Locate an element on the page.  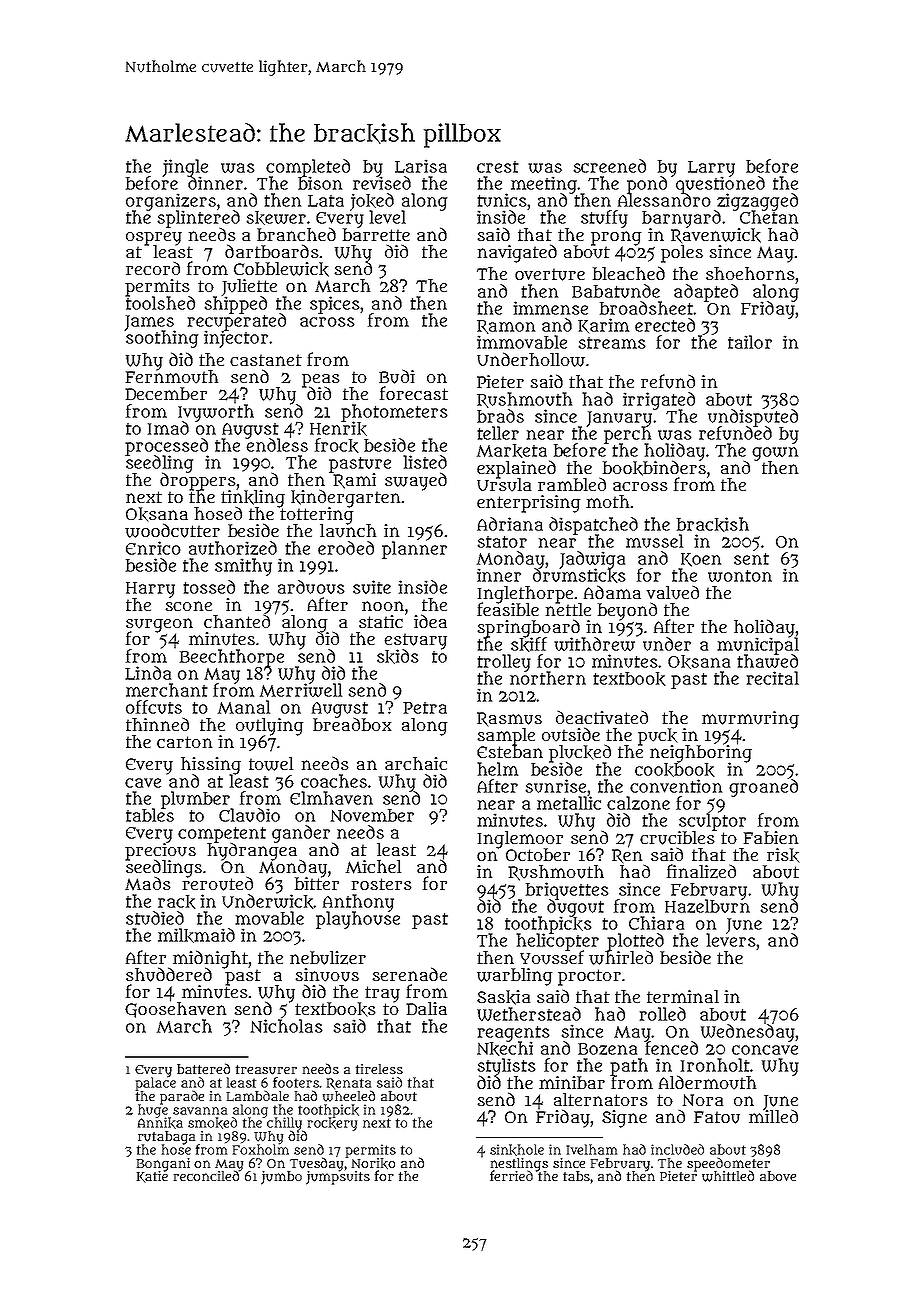
risk is located at coordinates (783, 855).
